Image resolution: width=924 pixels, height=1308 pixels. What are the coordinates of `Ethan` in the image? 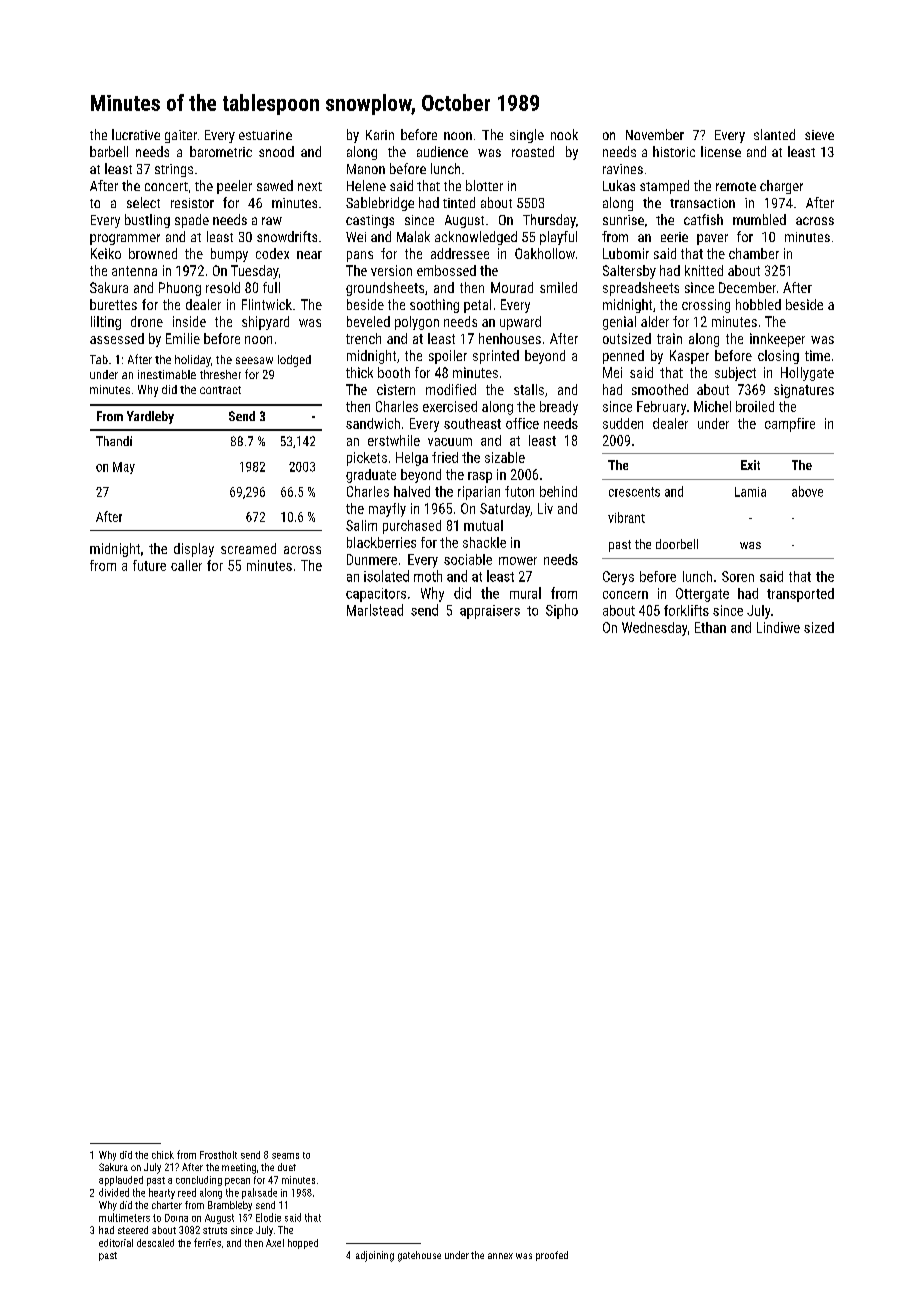 It's located at (710, 627).
